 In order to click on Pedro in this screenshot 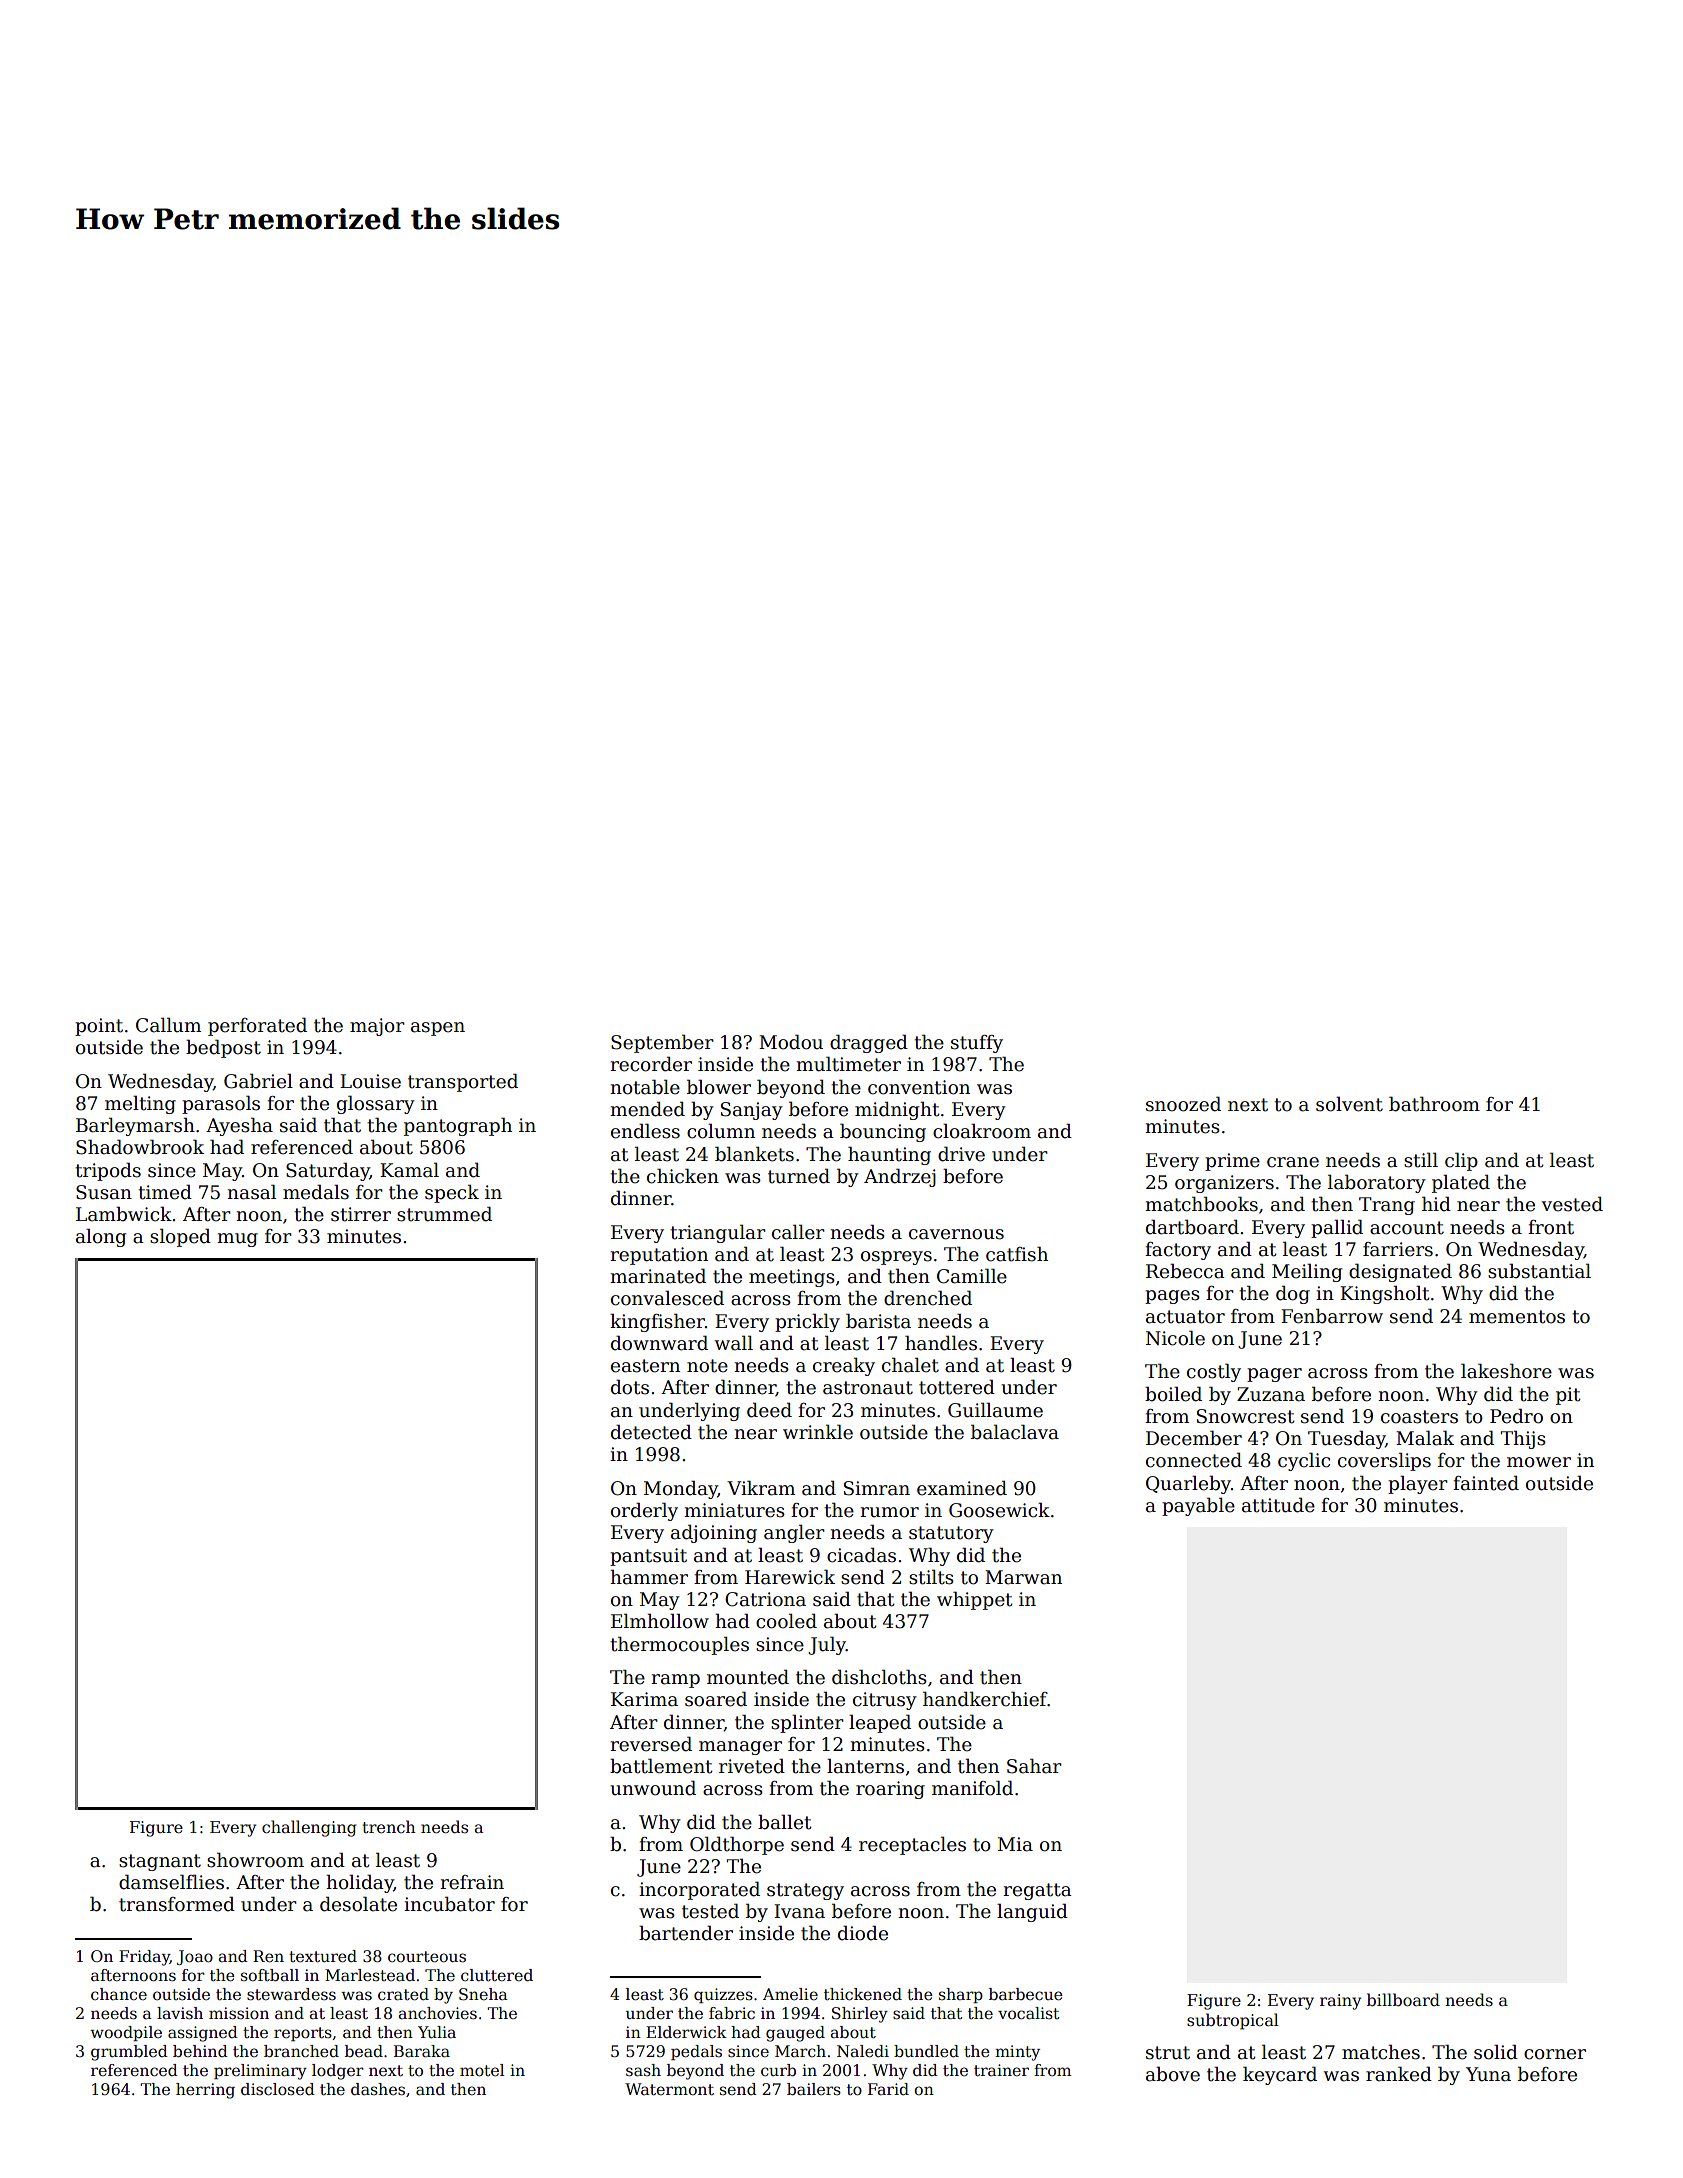, I will do `click(1516, 1416)`.
